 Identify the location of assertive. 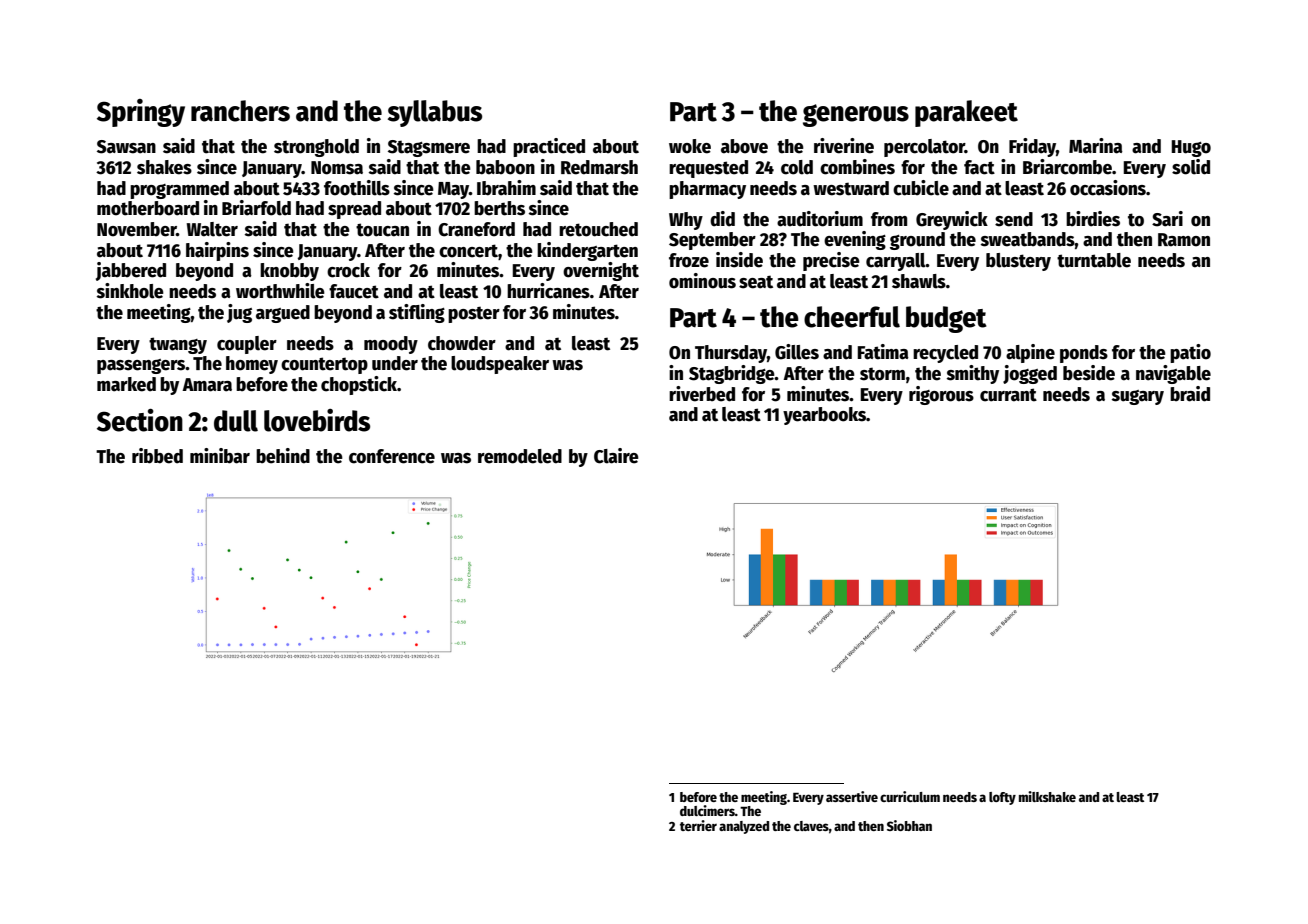
(852, 796).
